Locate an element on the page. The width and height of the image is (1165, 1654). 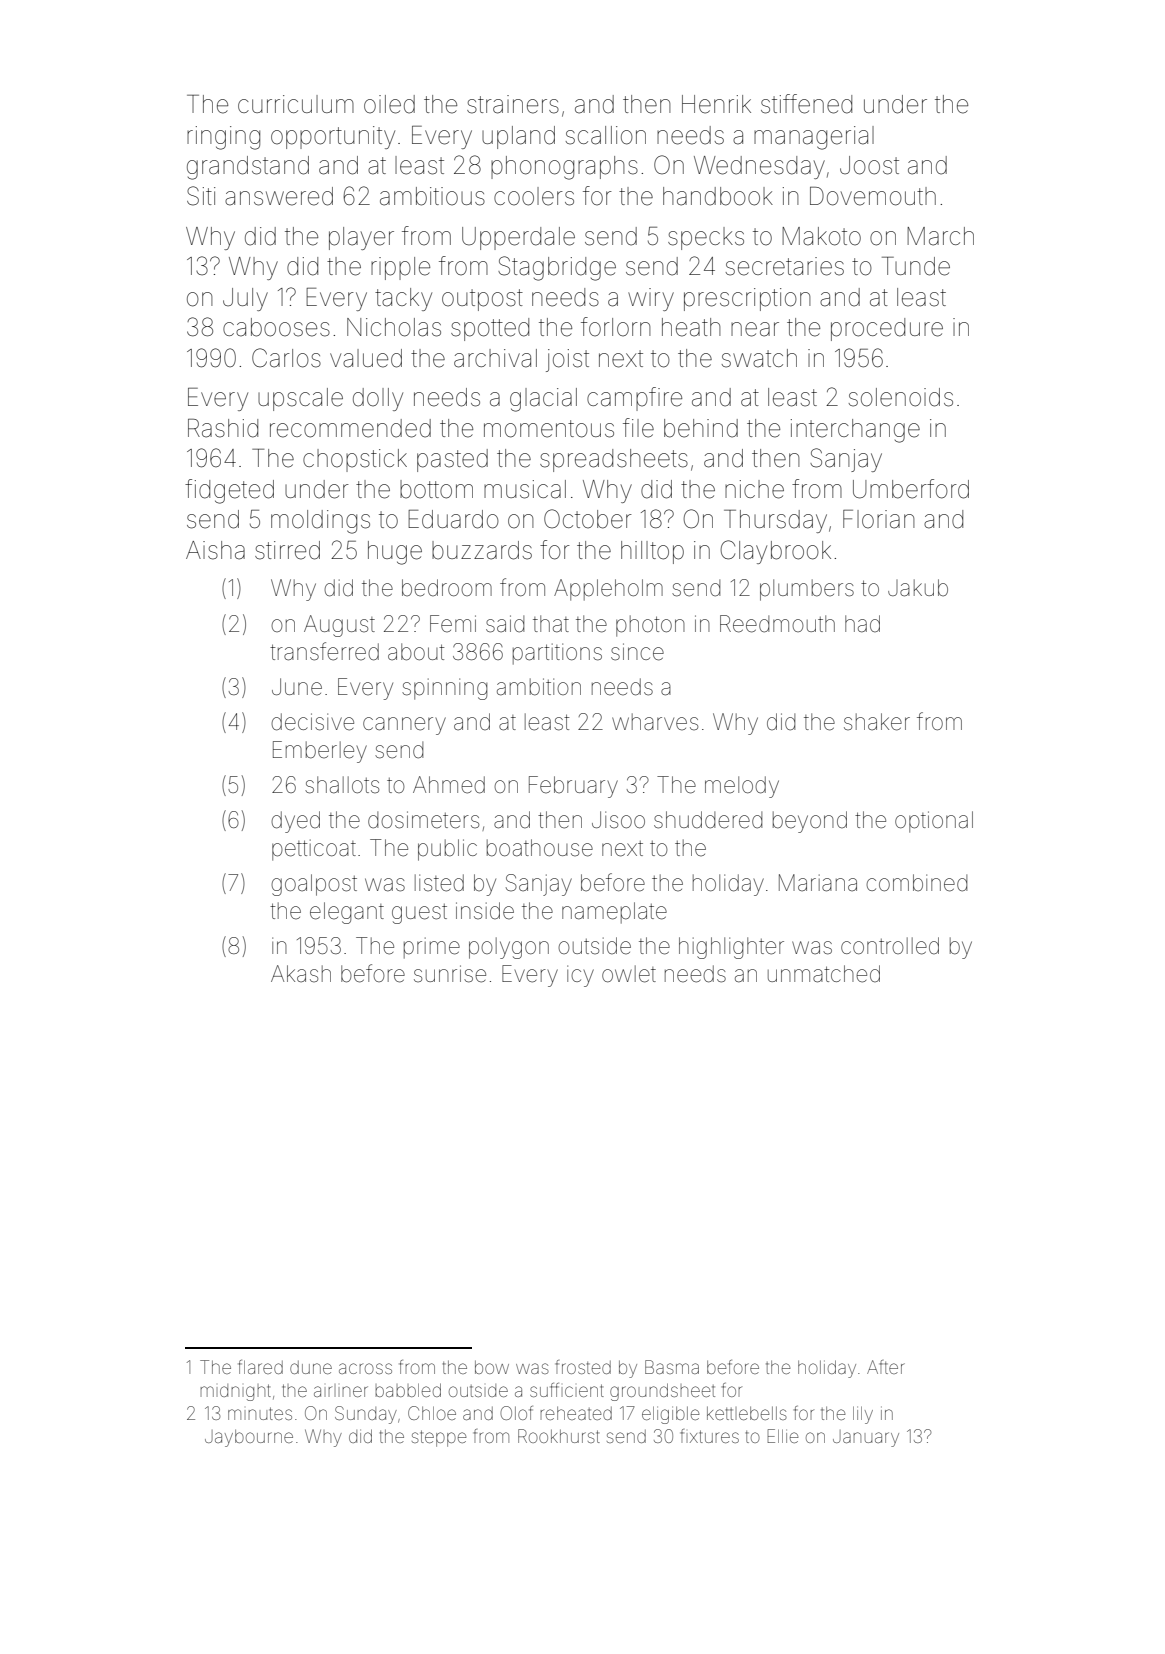
bow is located at coordinates (492, 1367).
